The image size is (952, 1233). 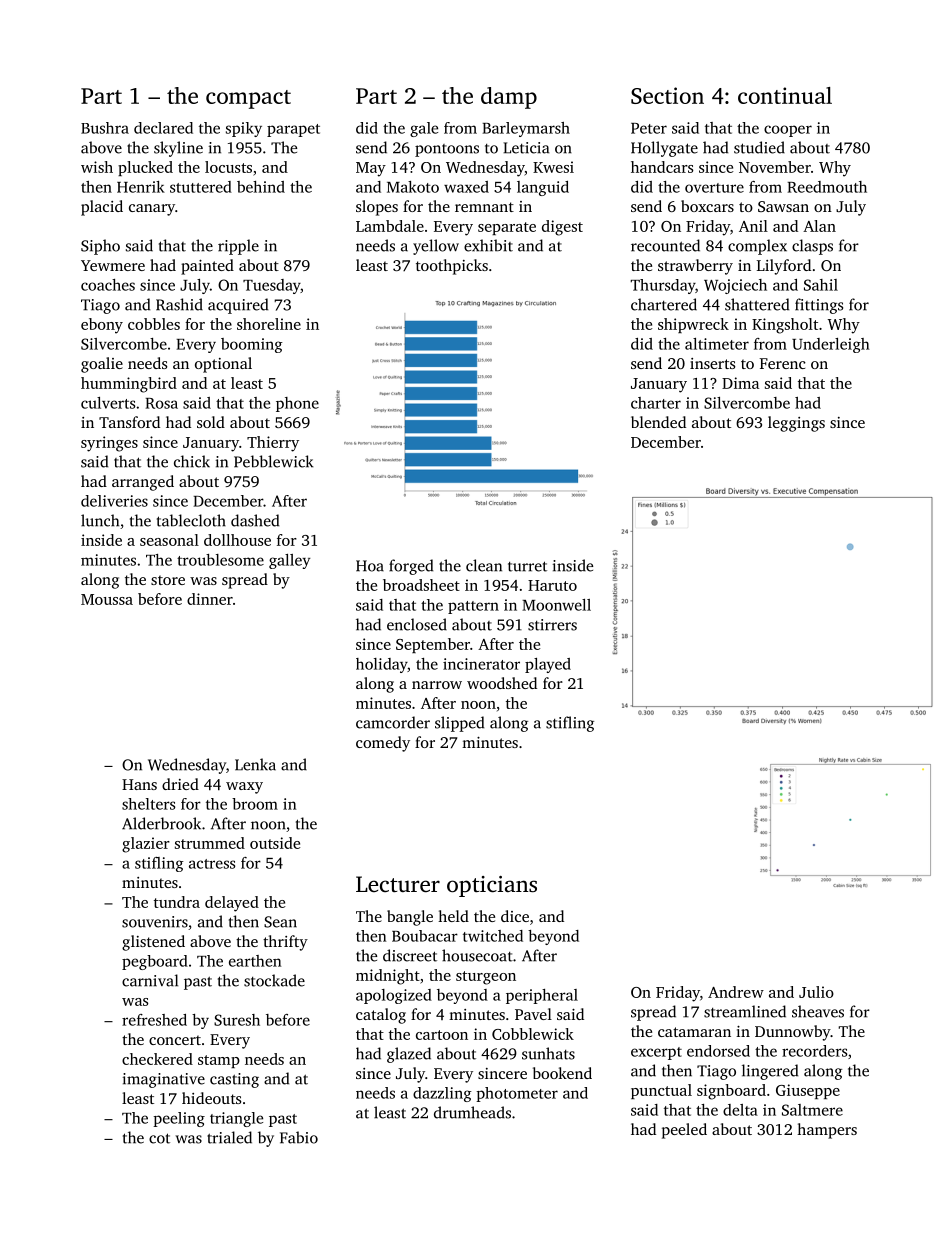 What do you see at coordinates (785, 95) in the screenshot?
I see `continual` at bounding box center [785, 95].
